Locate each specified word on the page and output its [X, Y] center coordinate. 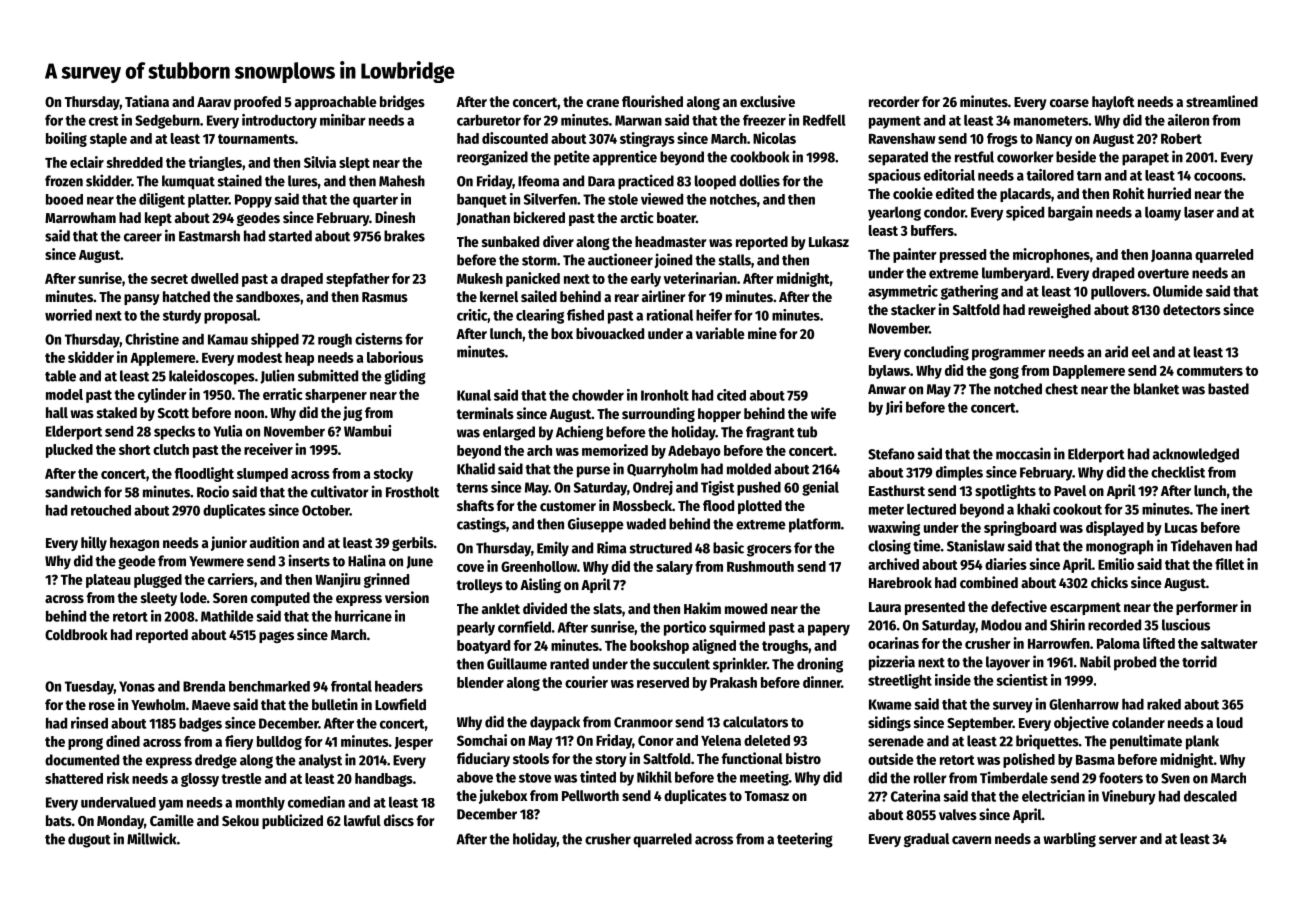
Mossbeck [642, 505]
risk [118, 778]
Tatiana [147, 101]
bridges [402, 102]
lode [193, 597]
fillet [1229, 564]
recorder [894, 101]
